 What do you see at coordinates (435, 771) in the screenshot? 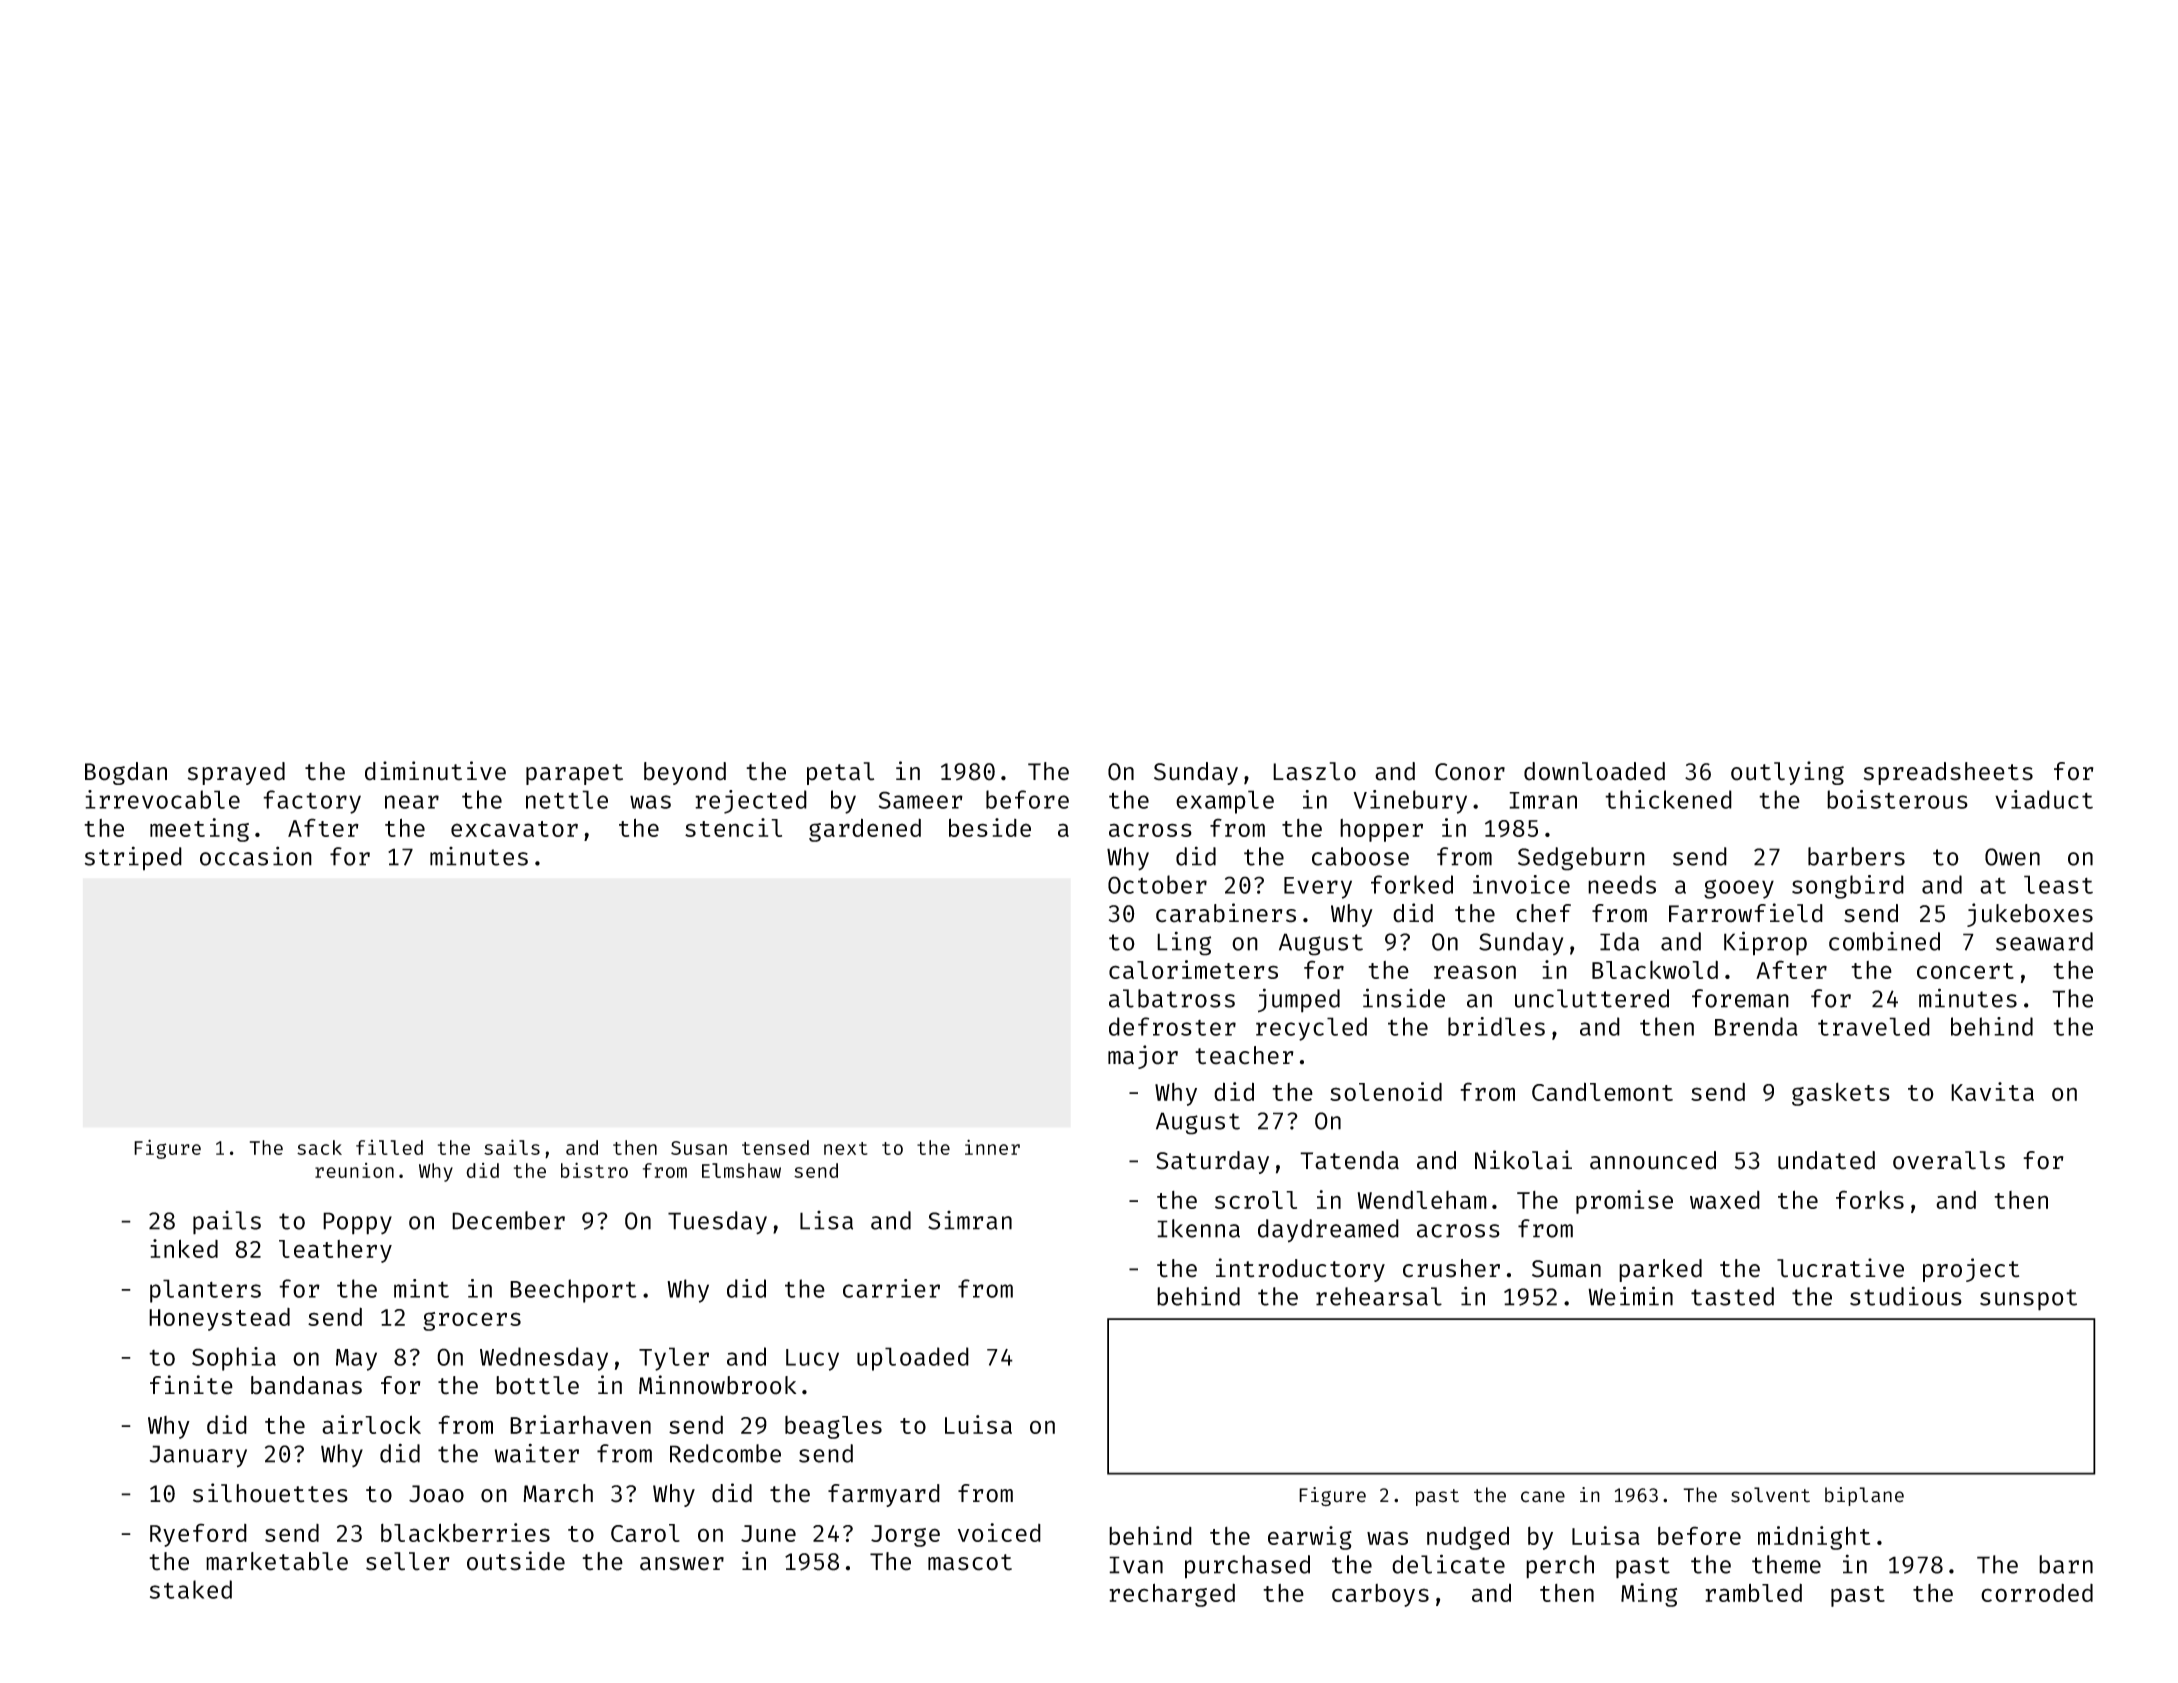
I see `diminutive` at bounding box center [435, 771].
